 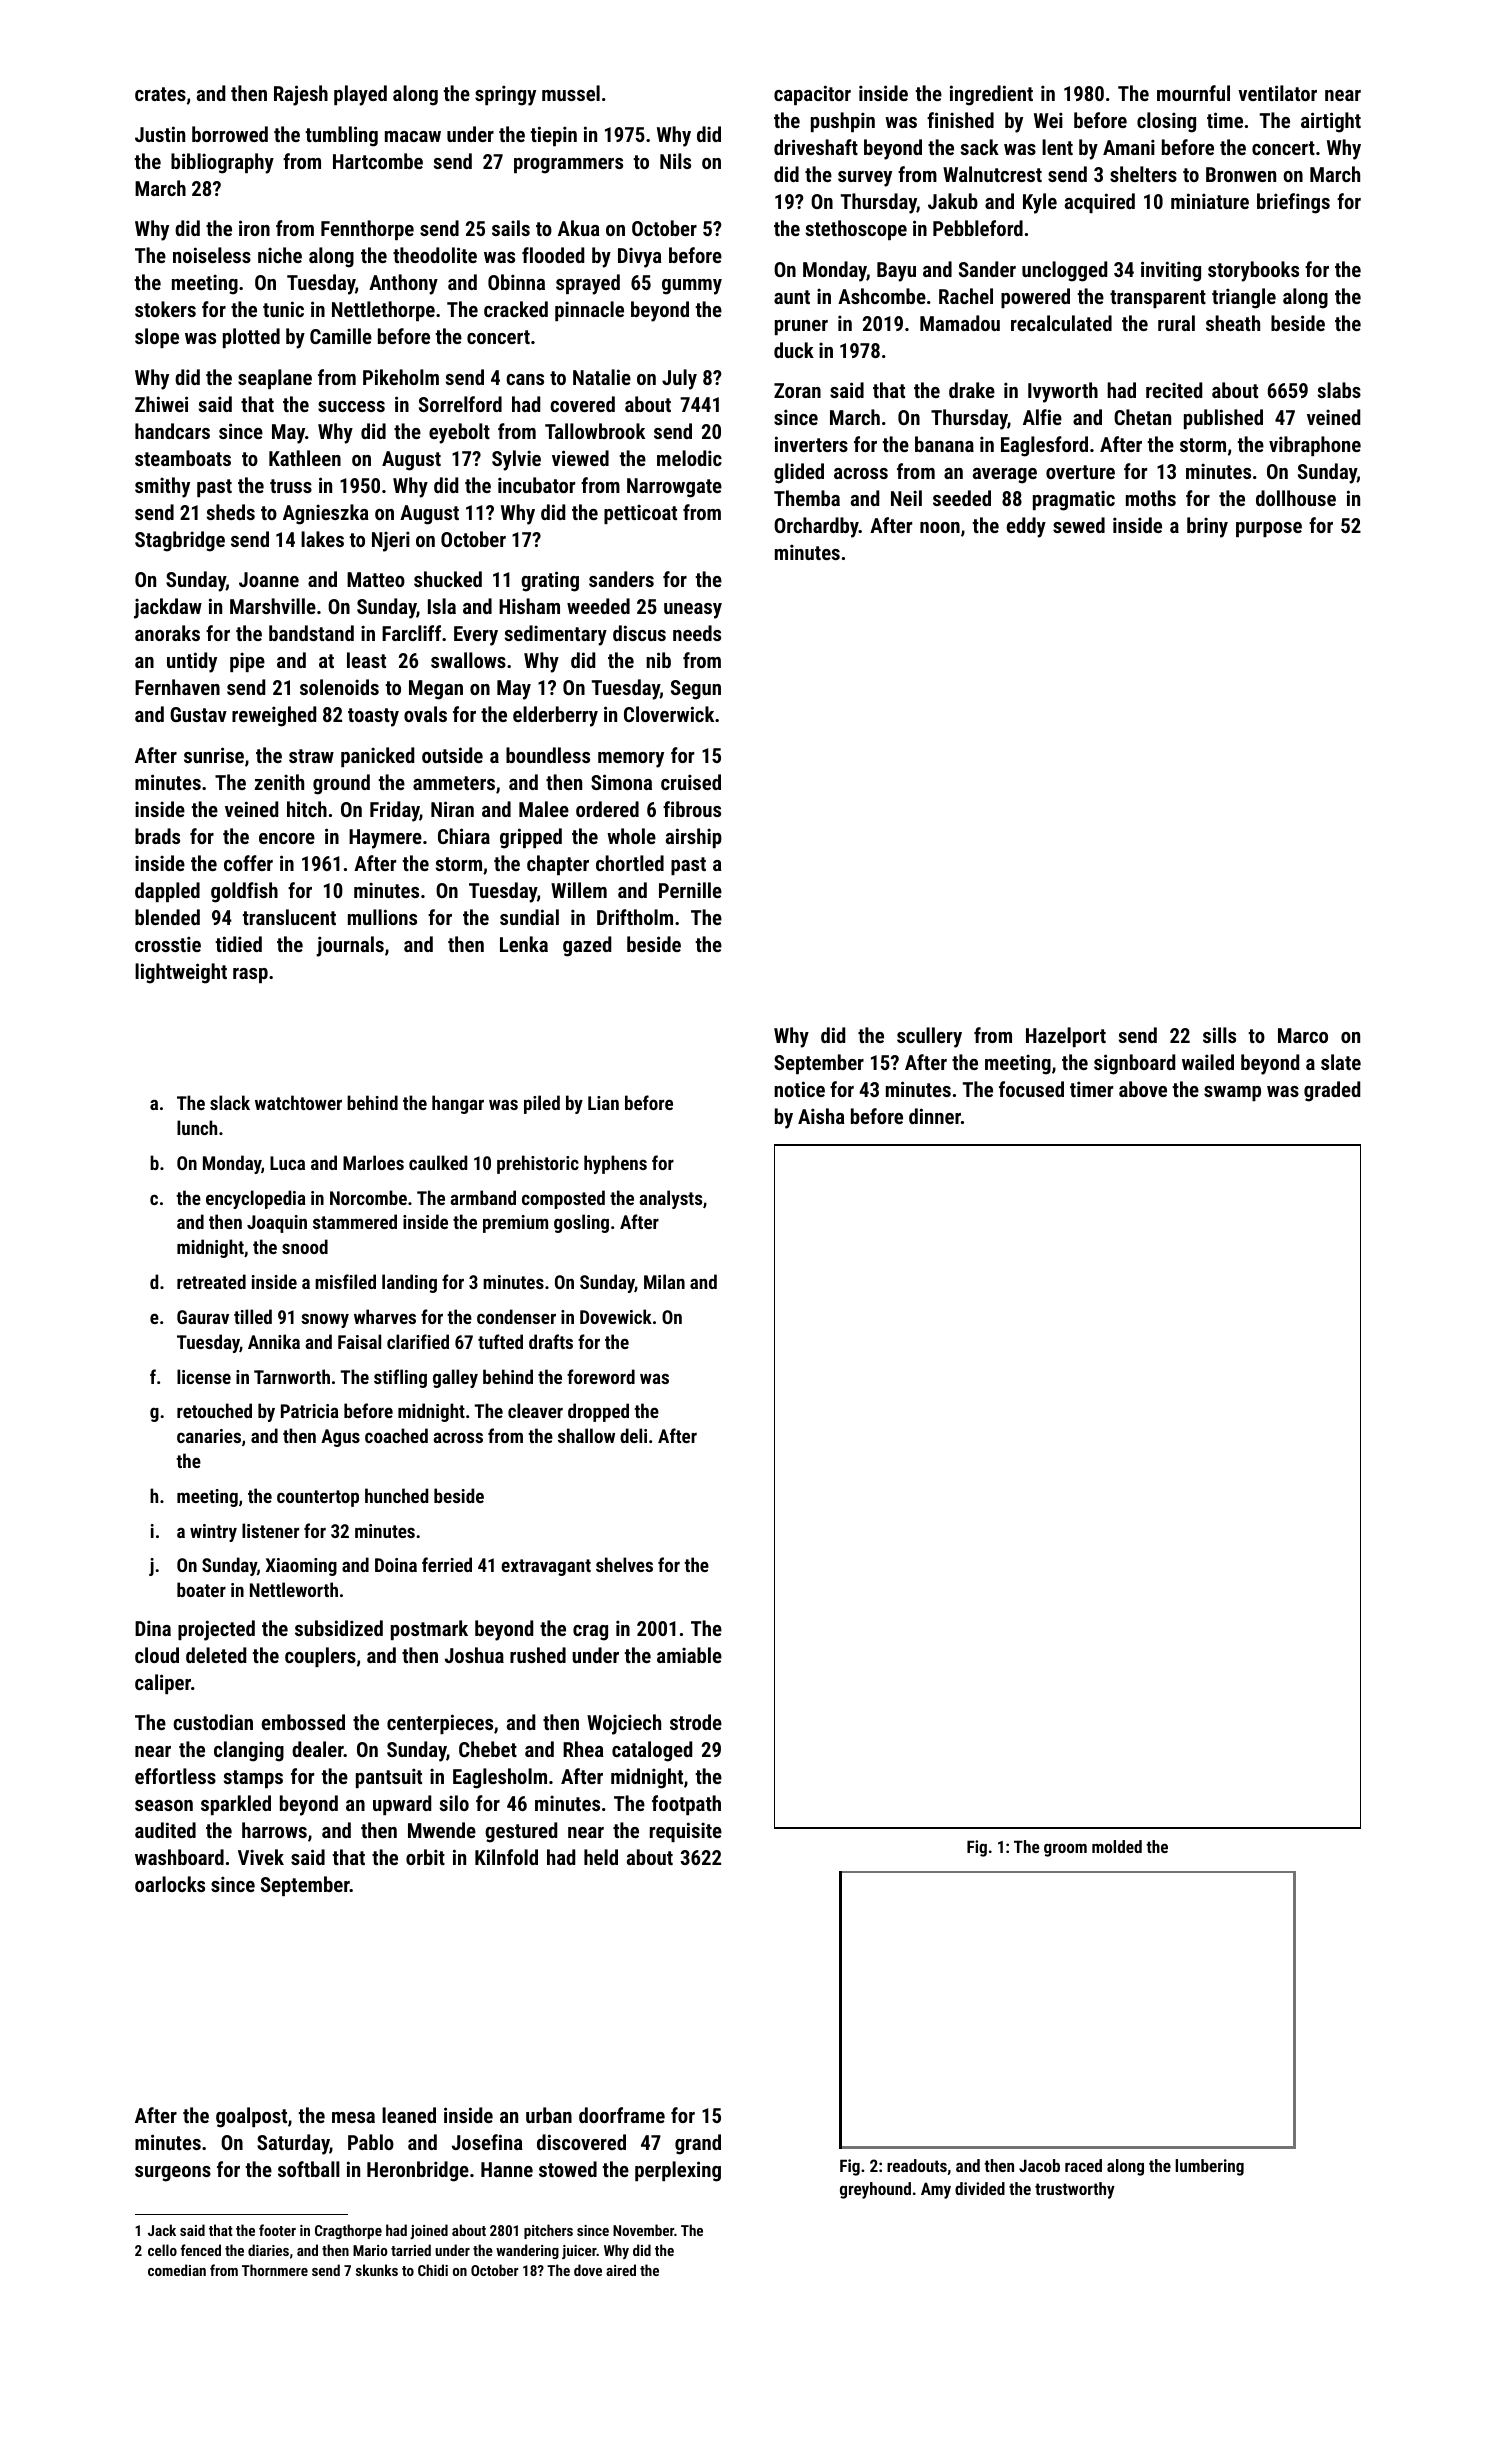 I want to click on dropped, so click(x=598, y=1412).
